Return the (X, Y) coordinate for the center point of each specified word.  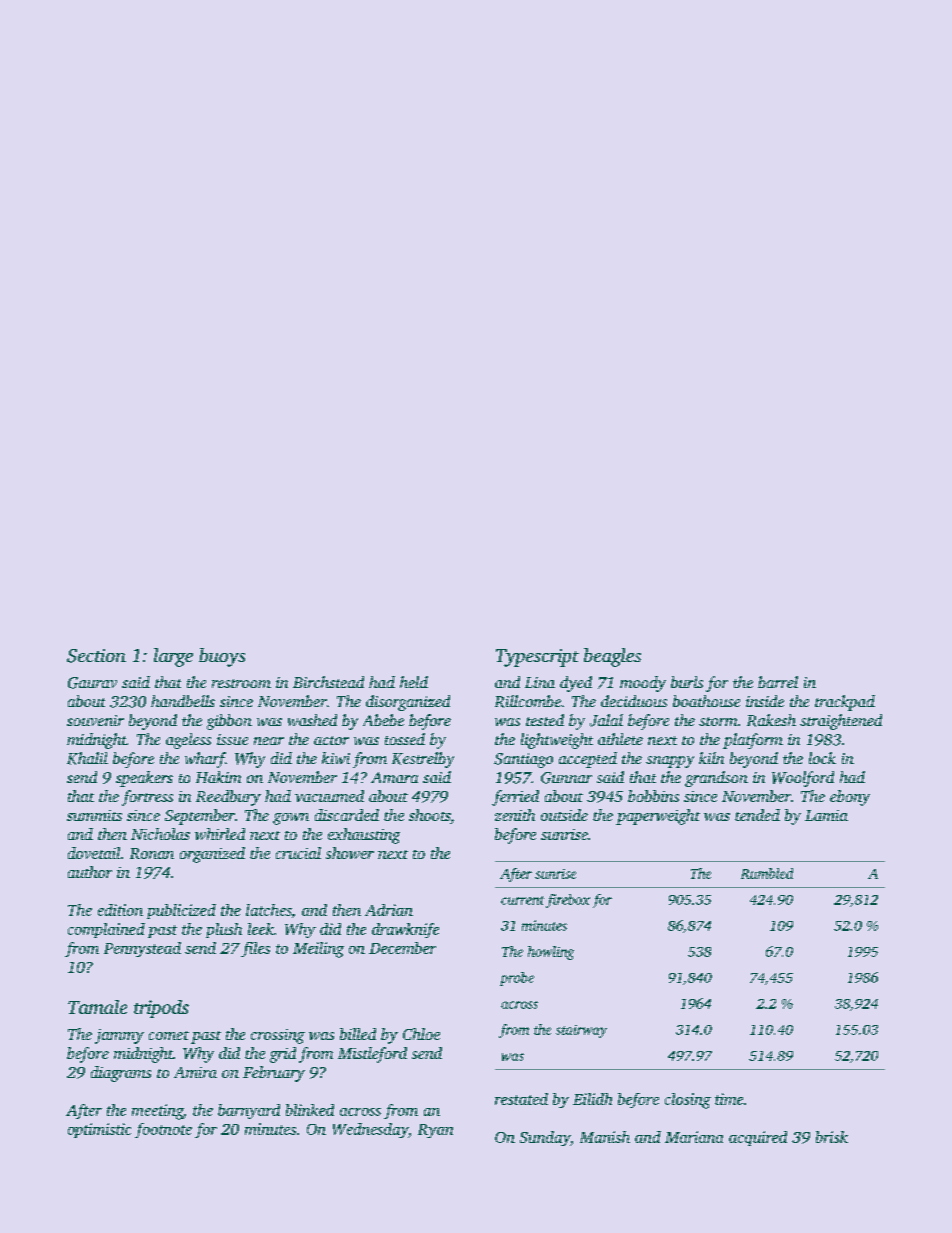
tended (757, 815)
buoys (222, 657)
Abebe (383, 720)
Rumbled (767, 873)
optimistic (99, 1130)
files (255, 949)
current (522, 900)
